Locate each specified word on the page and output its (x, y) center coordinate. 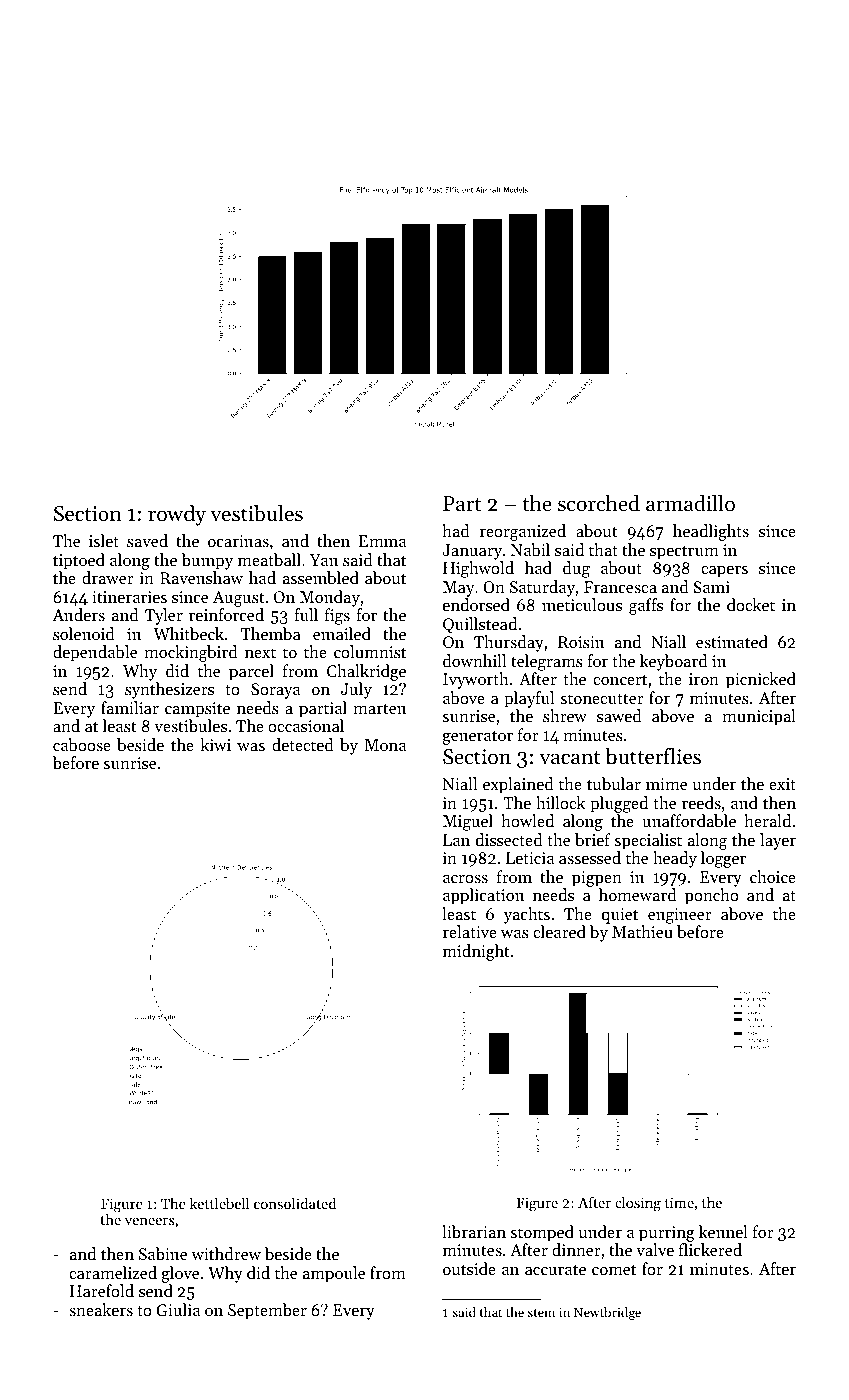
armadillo (690, 503)
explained (518, 785)
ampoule (334, 1274)
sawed (619, 715)
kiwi (216, 744)
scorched (599, 503)
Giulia (178, 1309)
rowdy (177, 515)
